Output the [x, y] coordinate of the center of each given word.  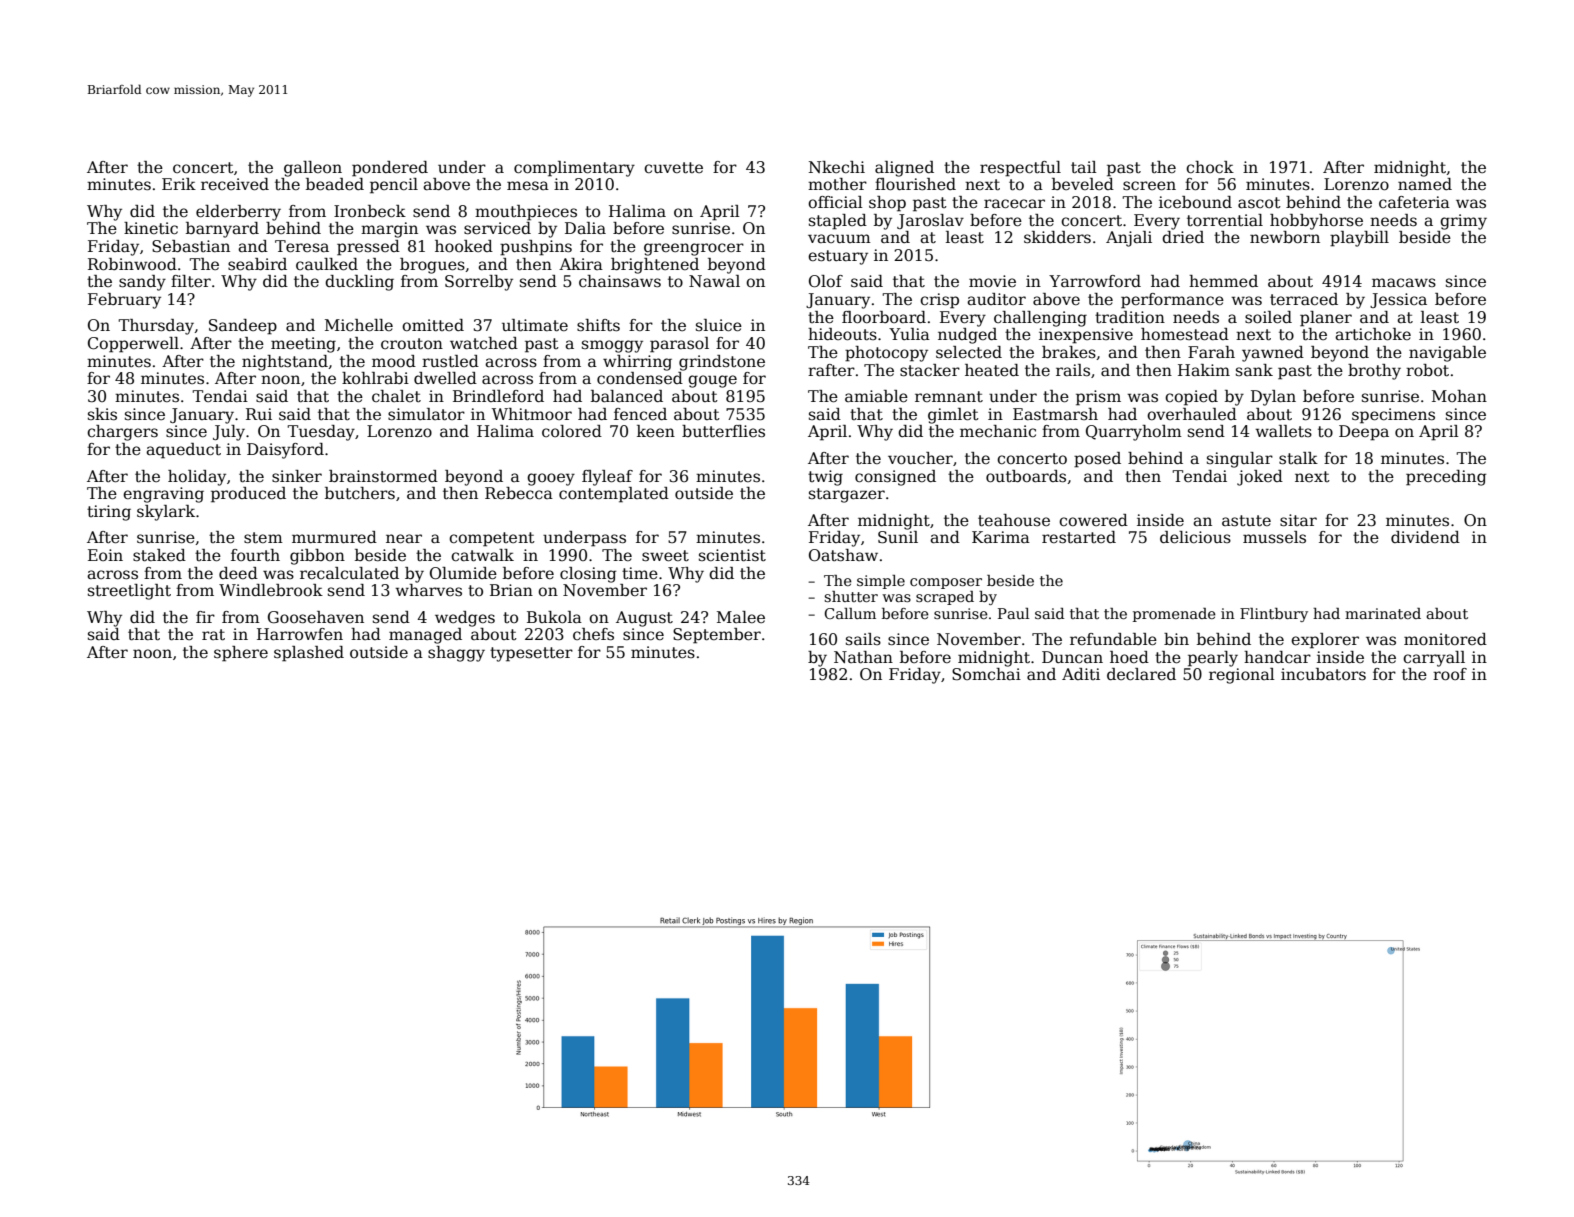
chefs [593, 634]
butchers [360, 493]
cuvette [673, 168]
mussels [1274, 537]
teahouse [1014, 520]
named [1425, 184]
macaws [1404, 283]
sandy [142, 283]
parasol [679, 345]
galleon [313, 169]
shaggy [456, 654]
